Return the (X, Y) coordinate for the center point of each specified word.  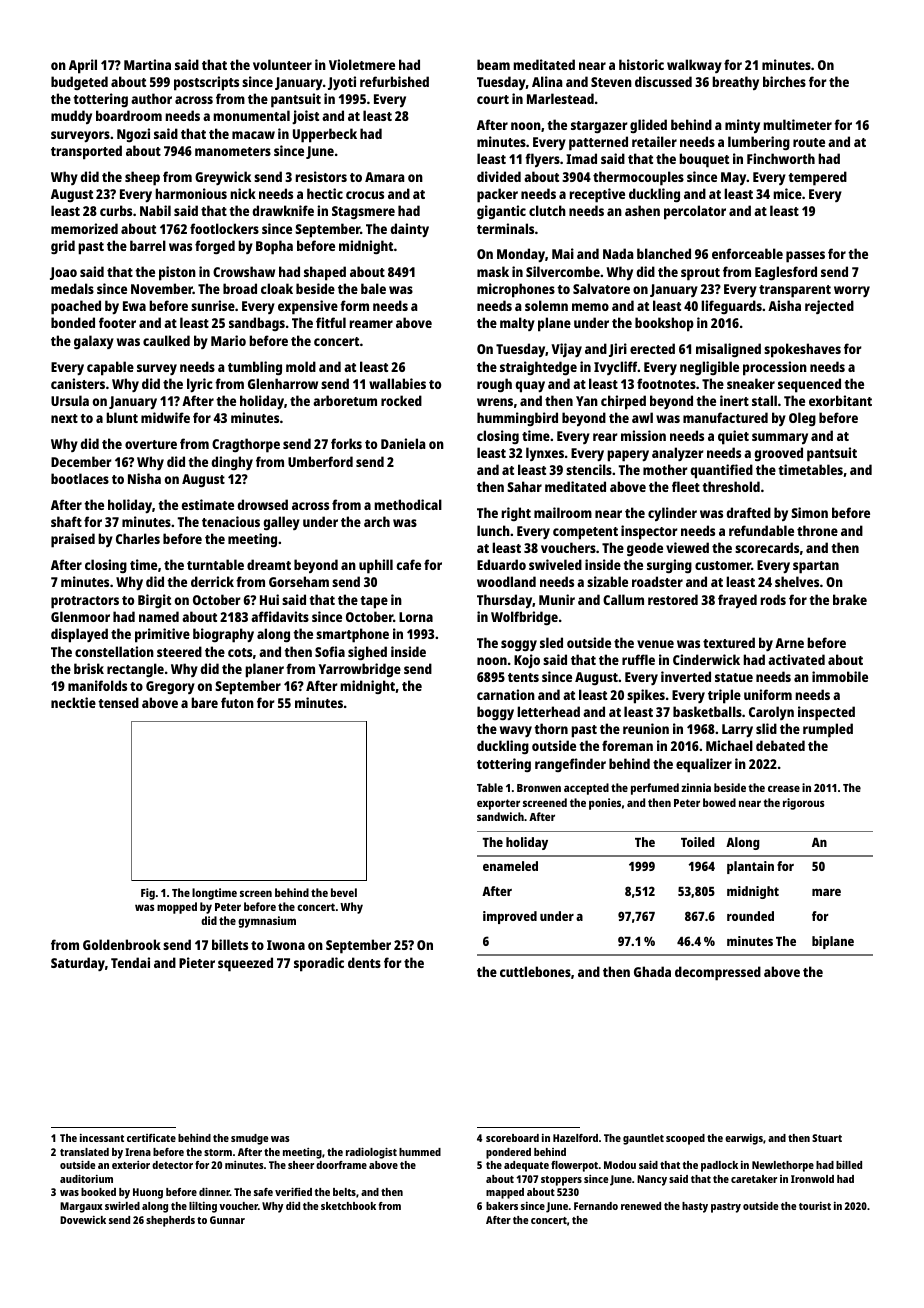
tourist (815, 1206)
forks (346, 443)
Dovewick (83, 1220)
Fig (148, 894)
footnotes (666, 383)
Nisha (144, 478)
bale (373, 288)
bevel (344, 892)
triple (724, 696)
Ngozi (133, 135)
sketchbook (348, 1206)
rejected (829, 307)
